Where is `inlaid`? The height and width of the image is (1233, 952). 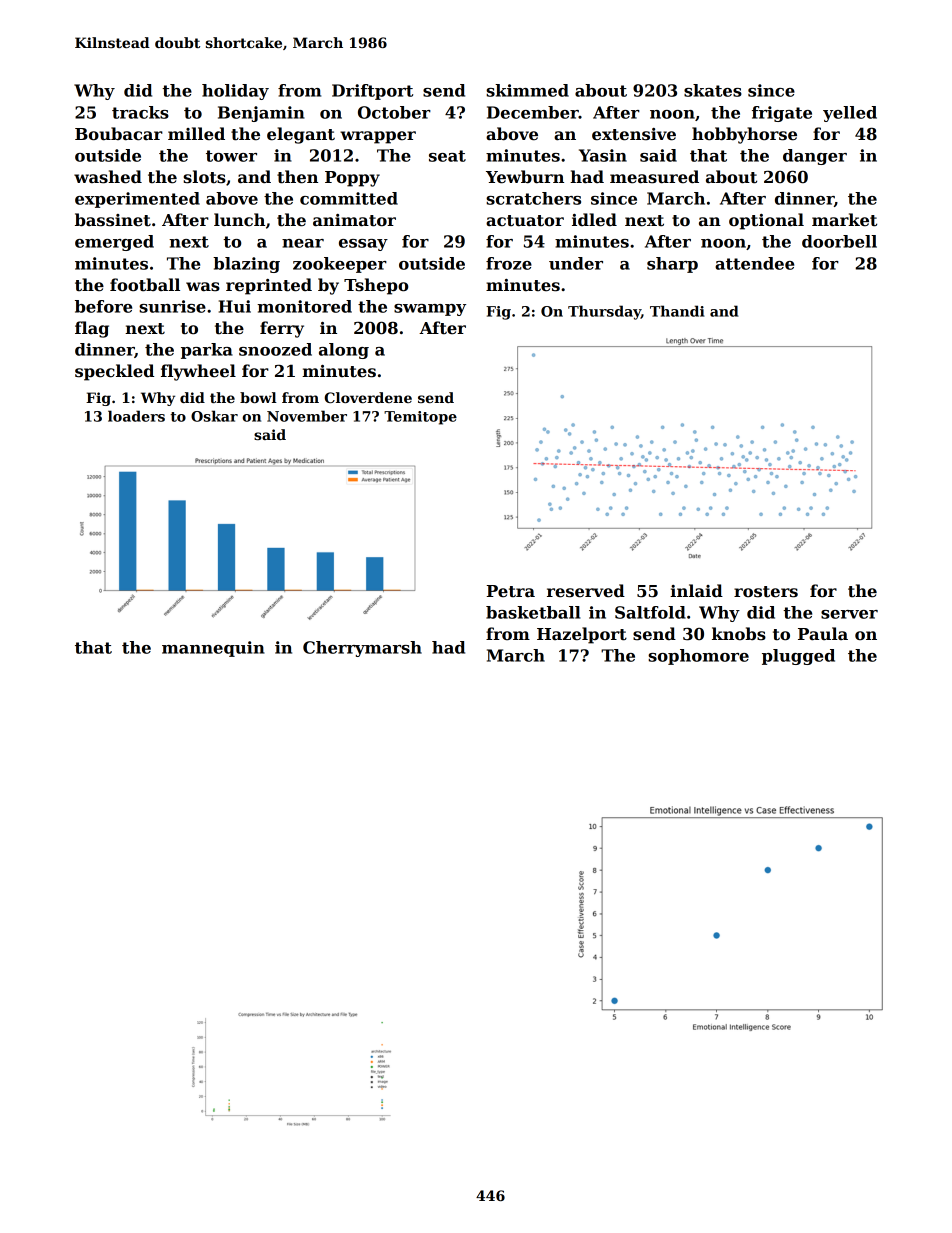 inlaid is located at coordinates (696, 590).
